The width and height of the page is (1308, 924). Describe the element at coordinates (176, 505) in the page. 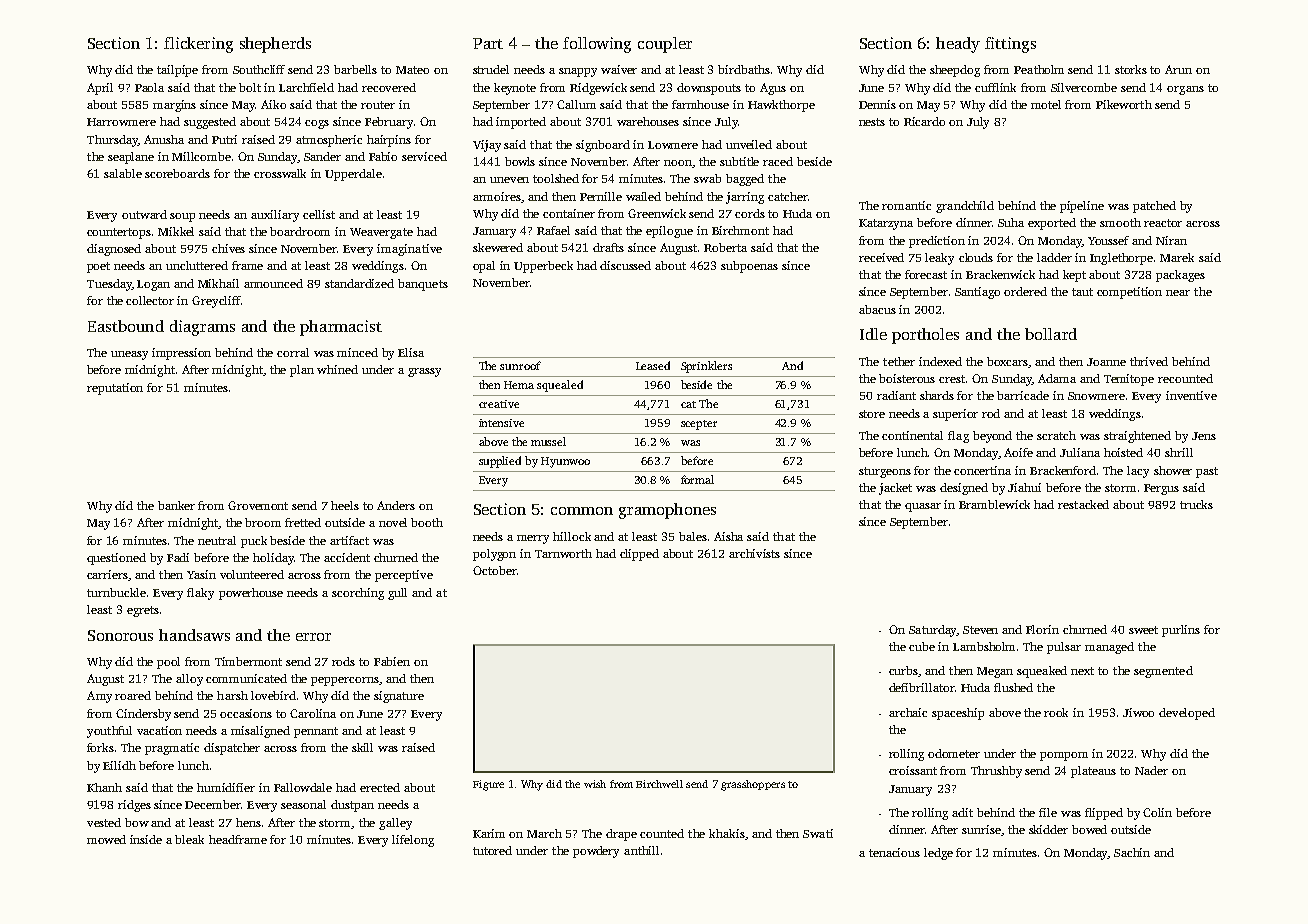

I see `banker` at that location.
